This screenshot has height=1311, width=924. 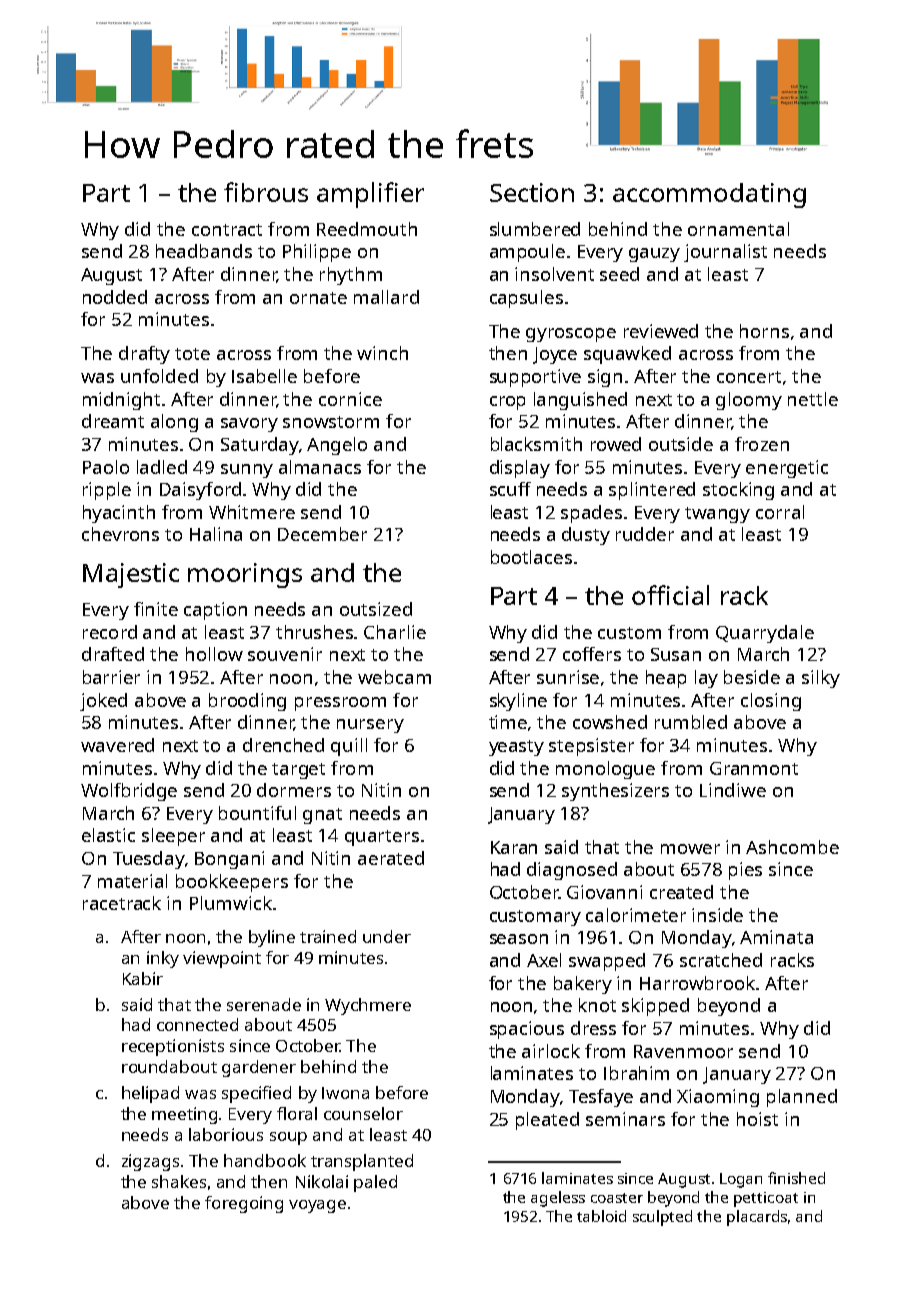 I want to click on nodded, so click(x=115, y=297).
